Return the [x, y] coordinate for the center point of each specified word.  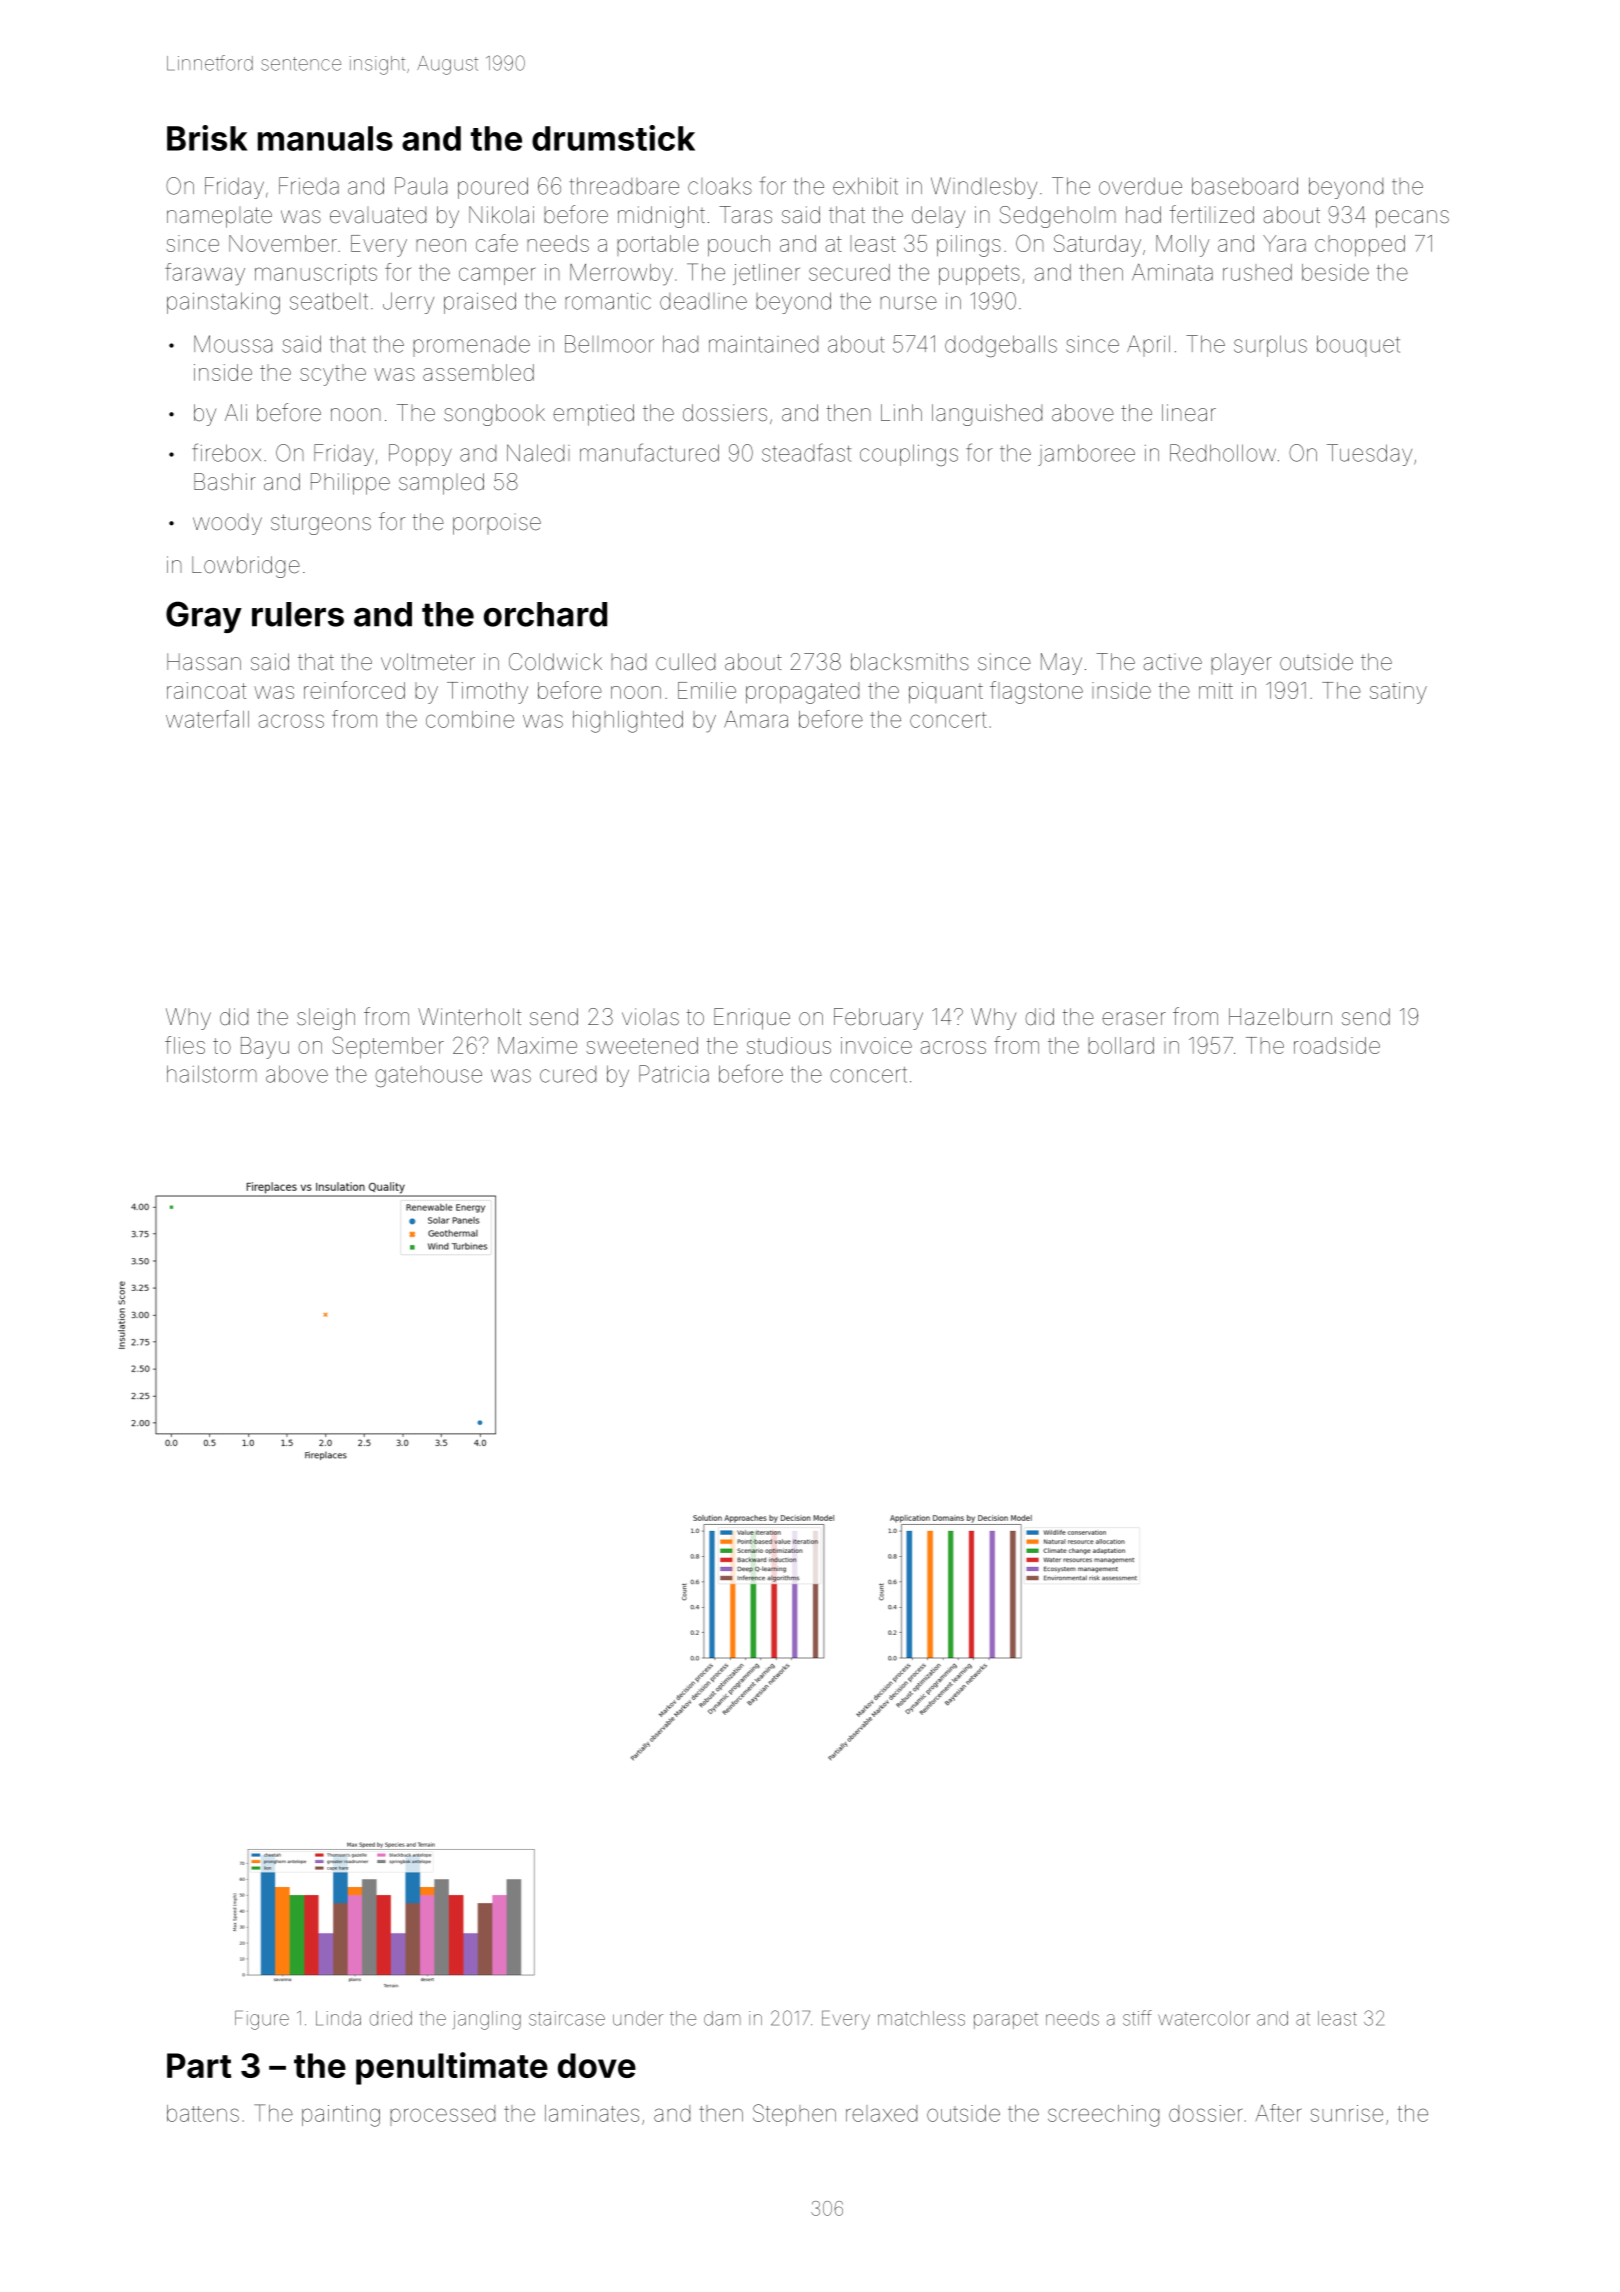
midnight [661, 217]
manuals [325, 138]
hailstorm [212, 1074]
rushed [1257, 272]
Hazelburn [1280, 1017]
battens [203, 2113]
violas [650, 1017]
